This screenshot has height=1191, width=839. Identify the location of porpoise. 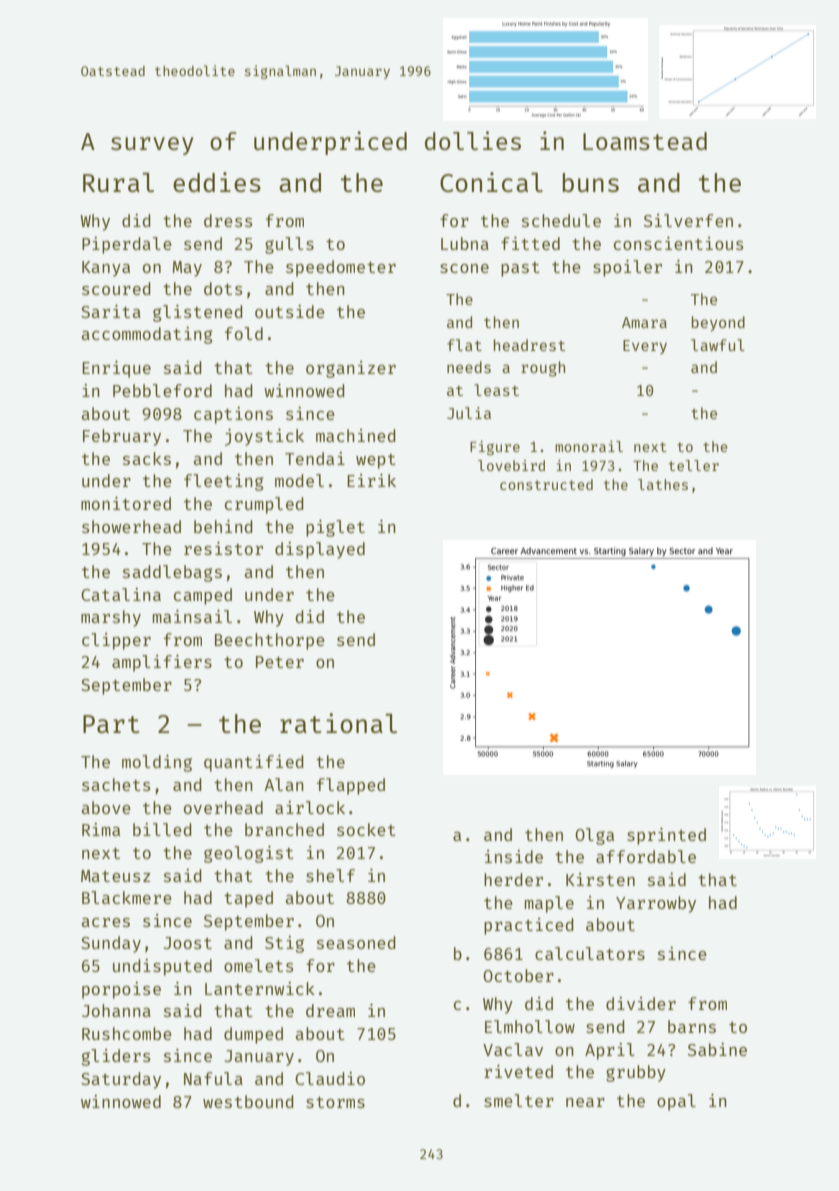
(121, 990).
